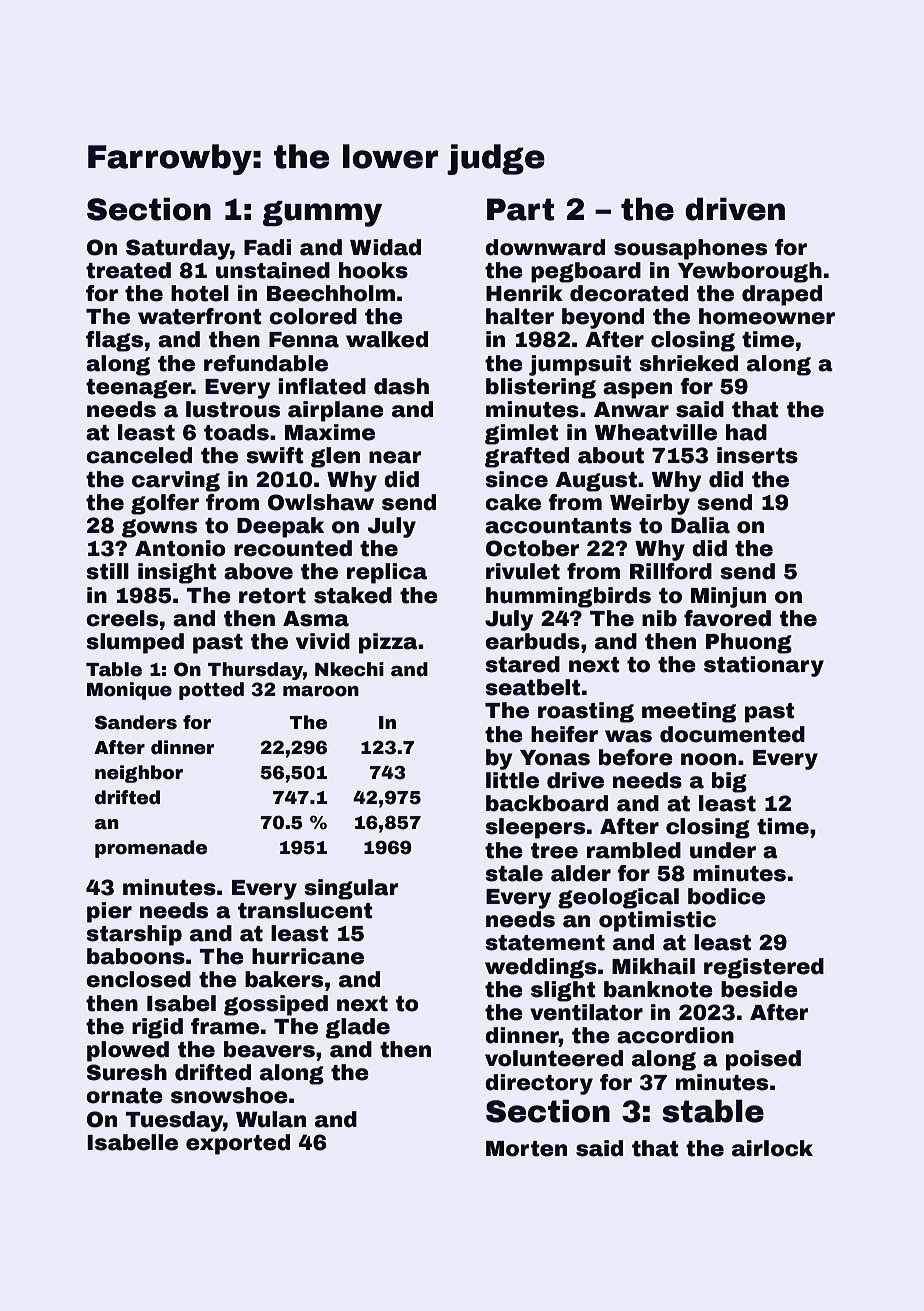  I want to click on gummy, so click(322, 214).
